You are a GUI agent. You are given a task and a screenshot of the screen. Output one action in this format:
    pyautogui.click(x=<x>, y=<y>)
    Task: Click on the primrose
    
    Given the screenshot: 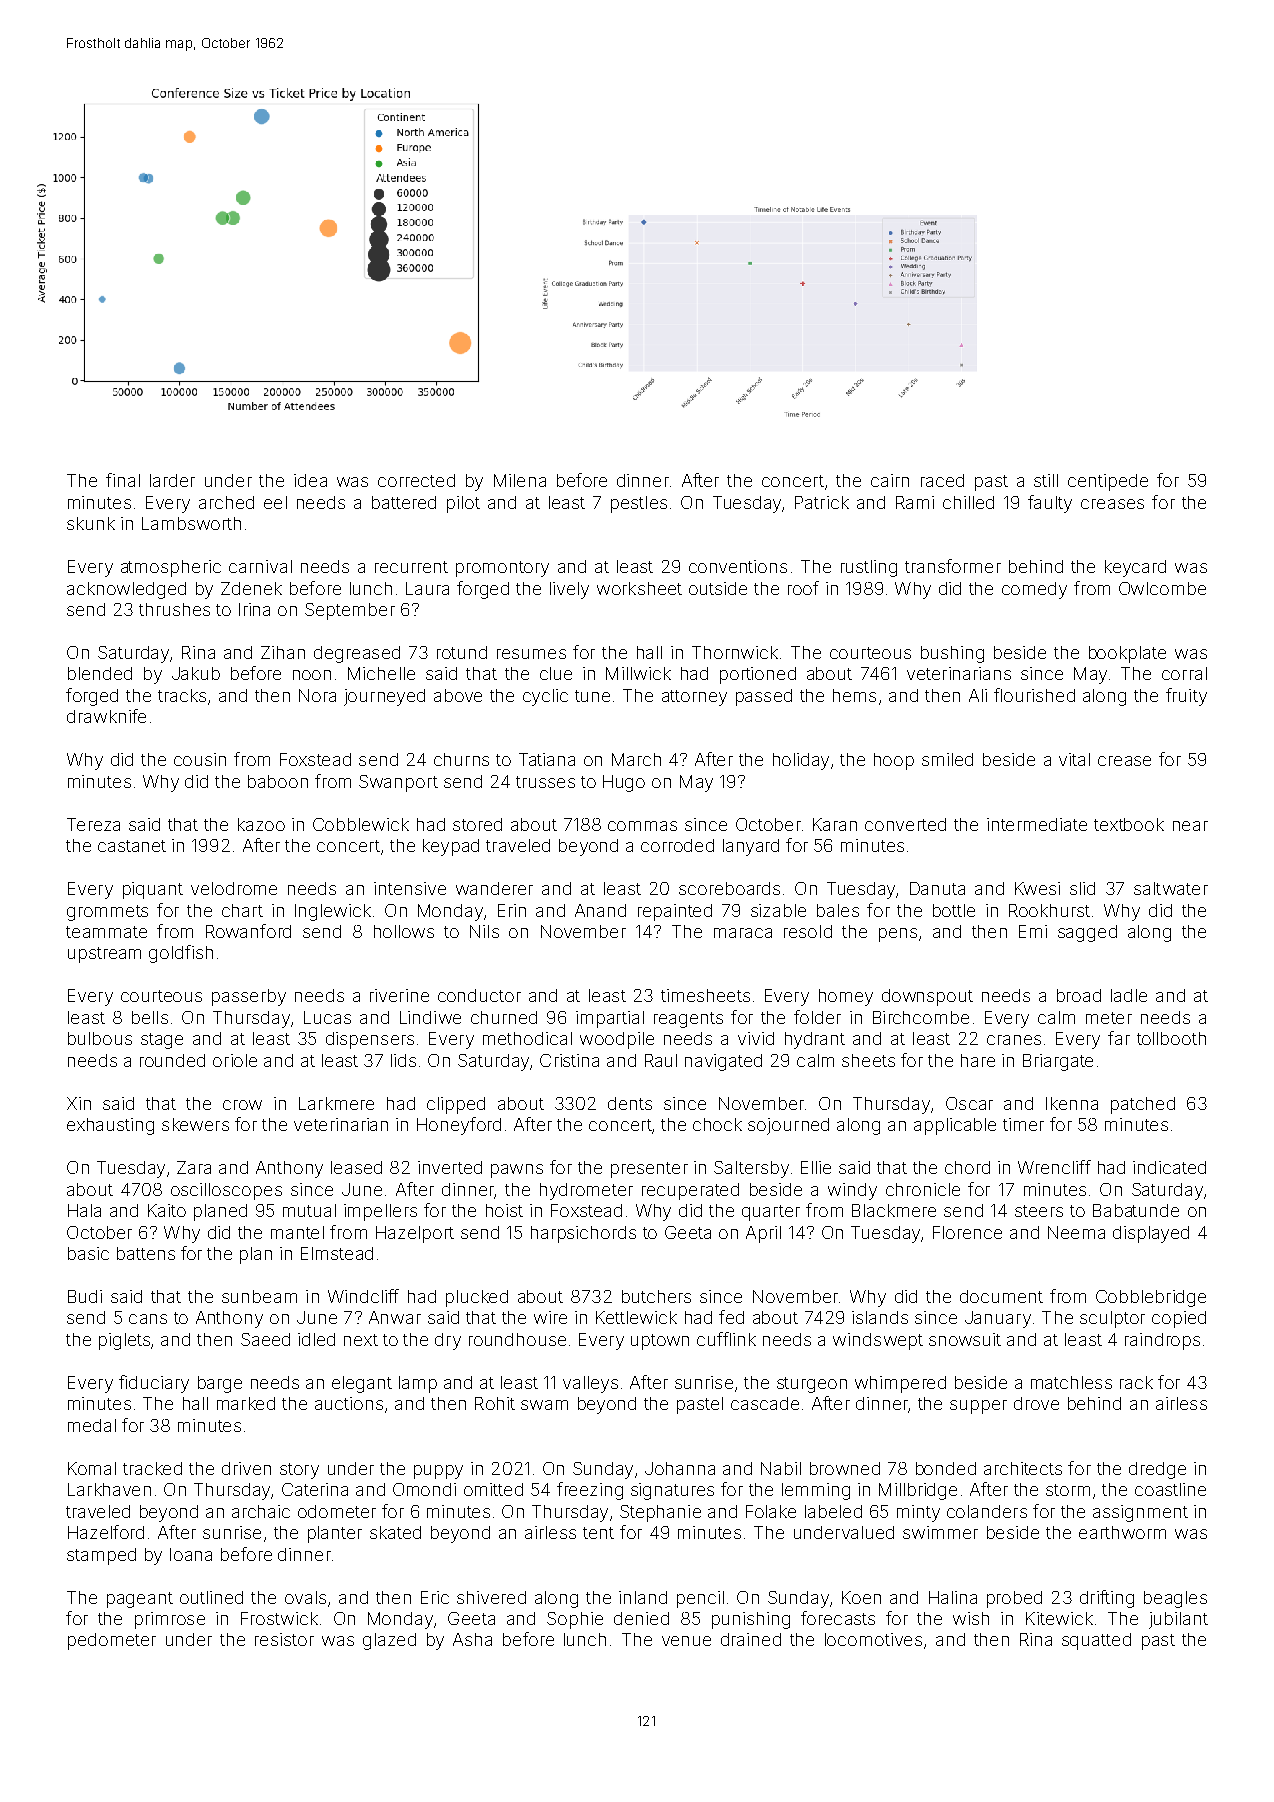 What is the action you would take?
    pyautogui.click(x=170, y=1620)
